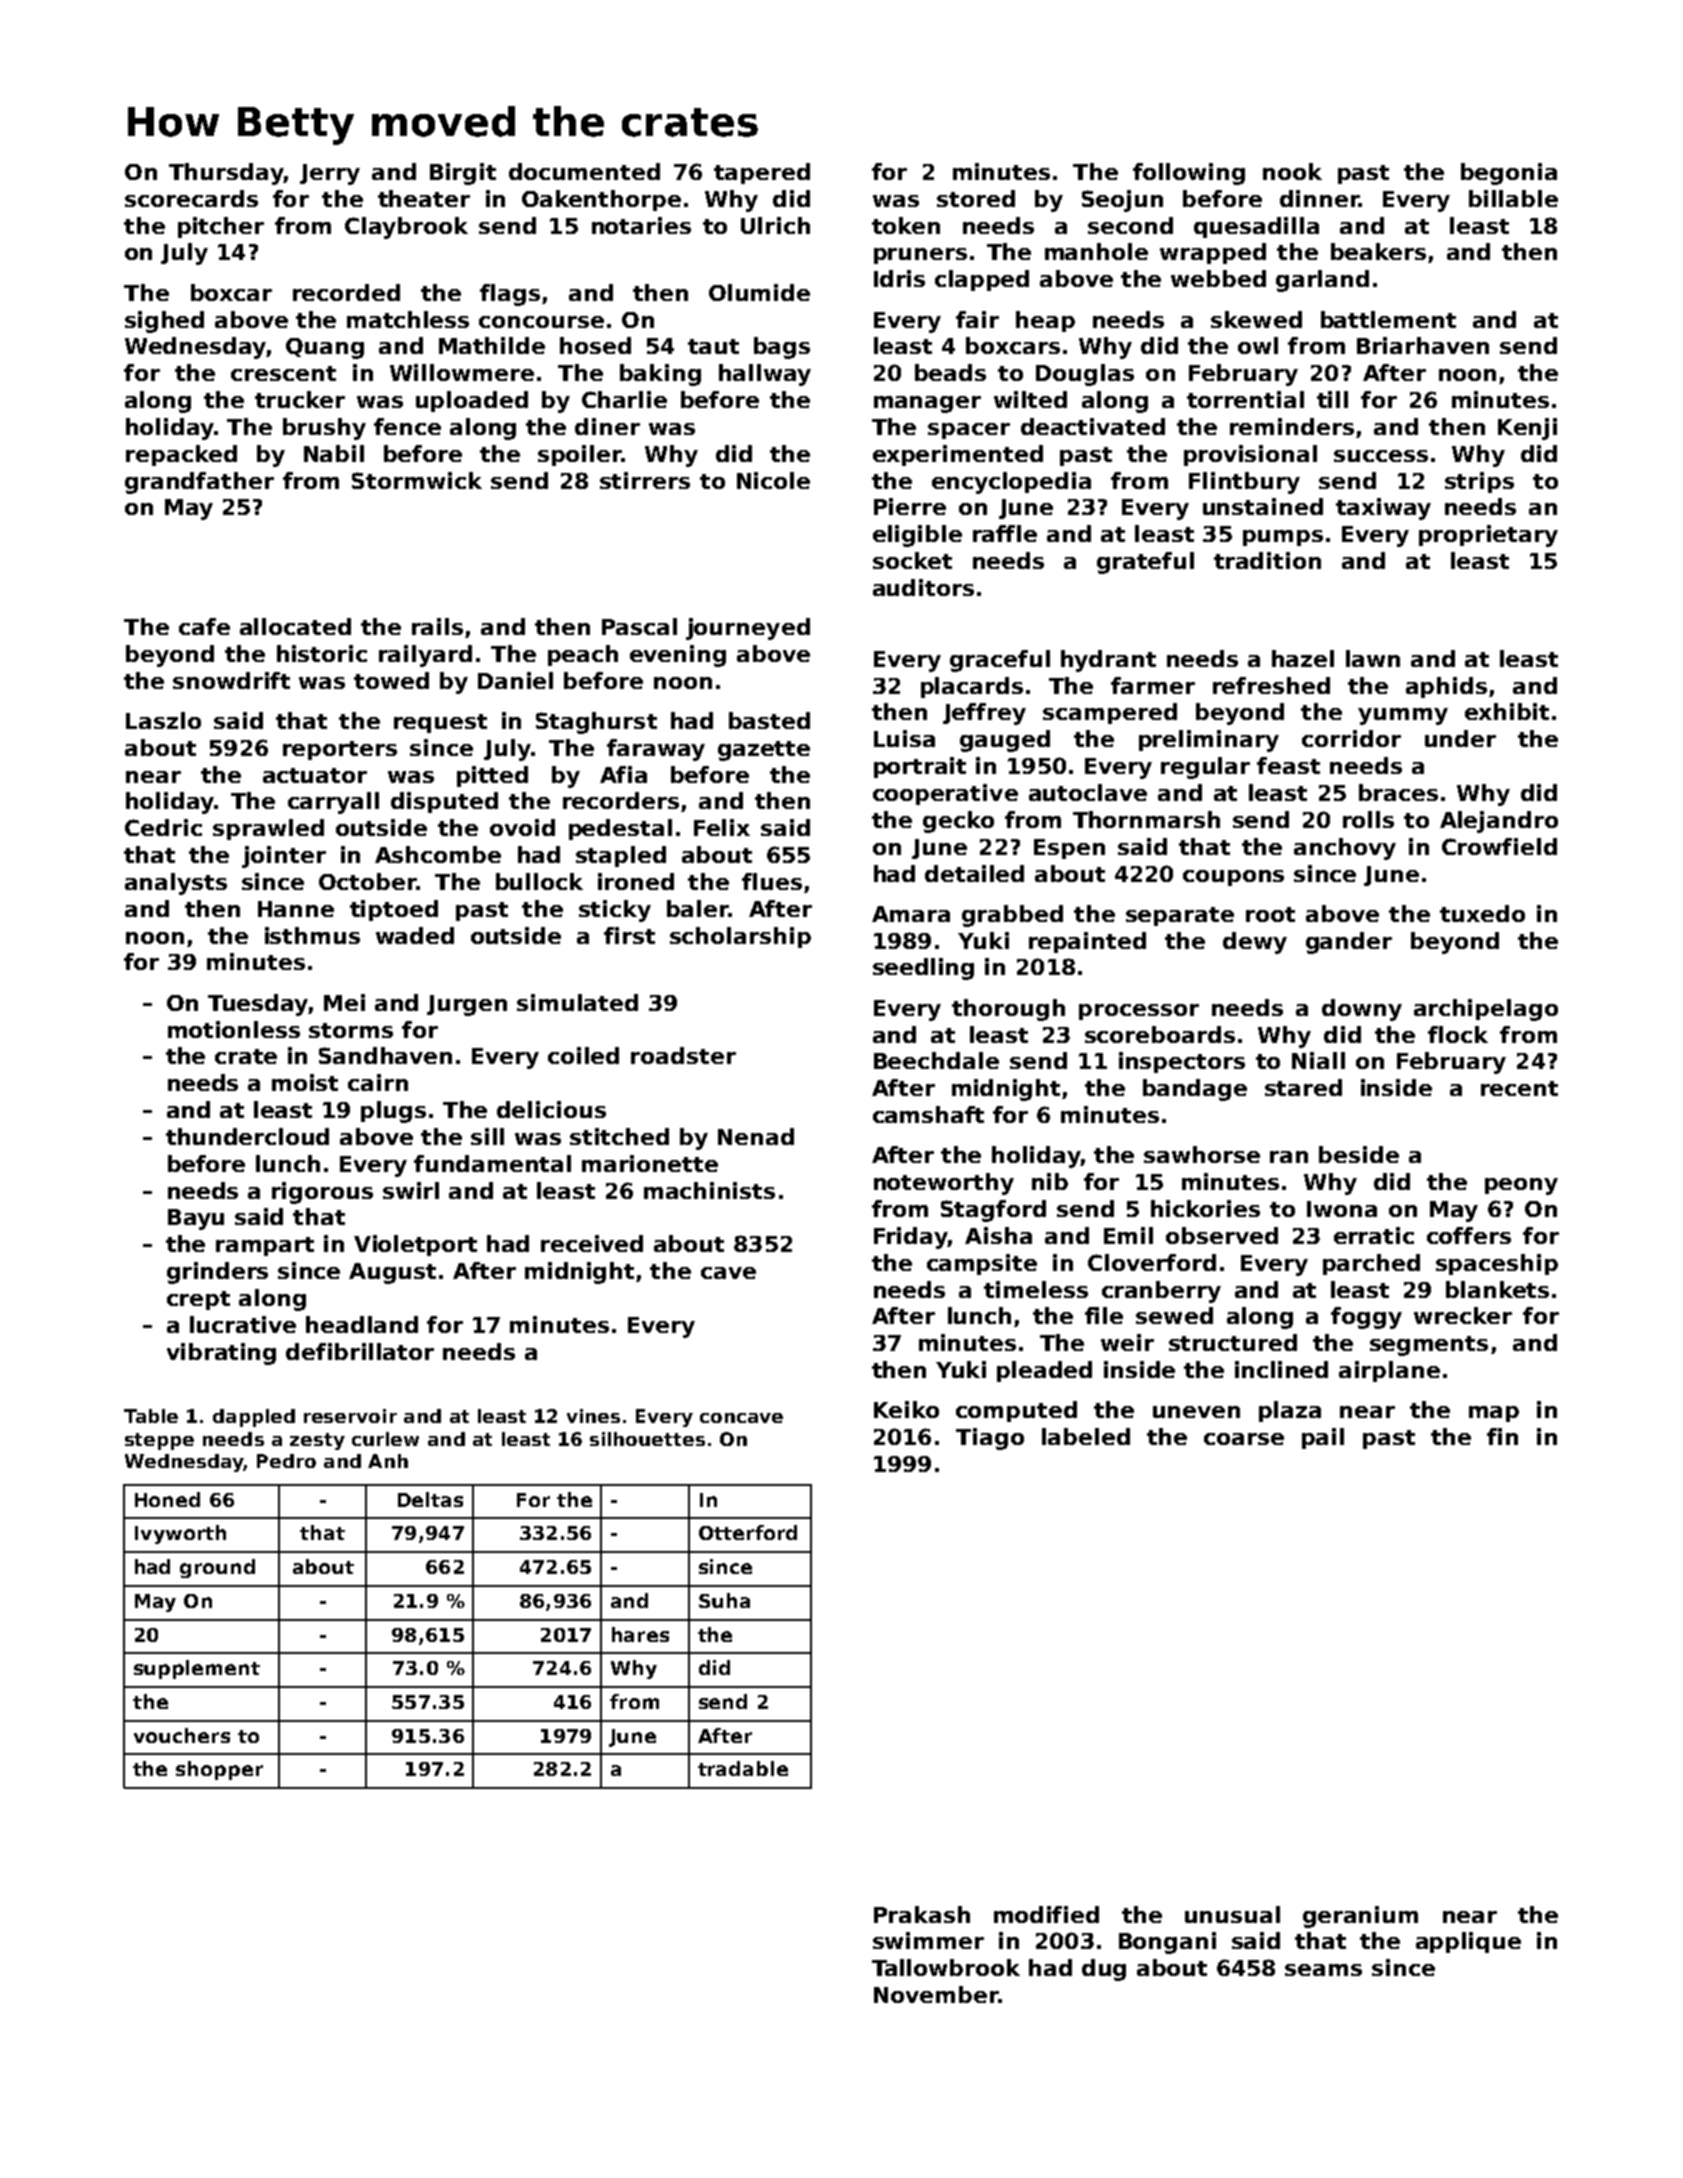 The width and height of the document is (1683, 2178). I want to click on applique, so click(1468, 1942).
